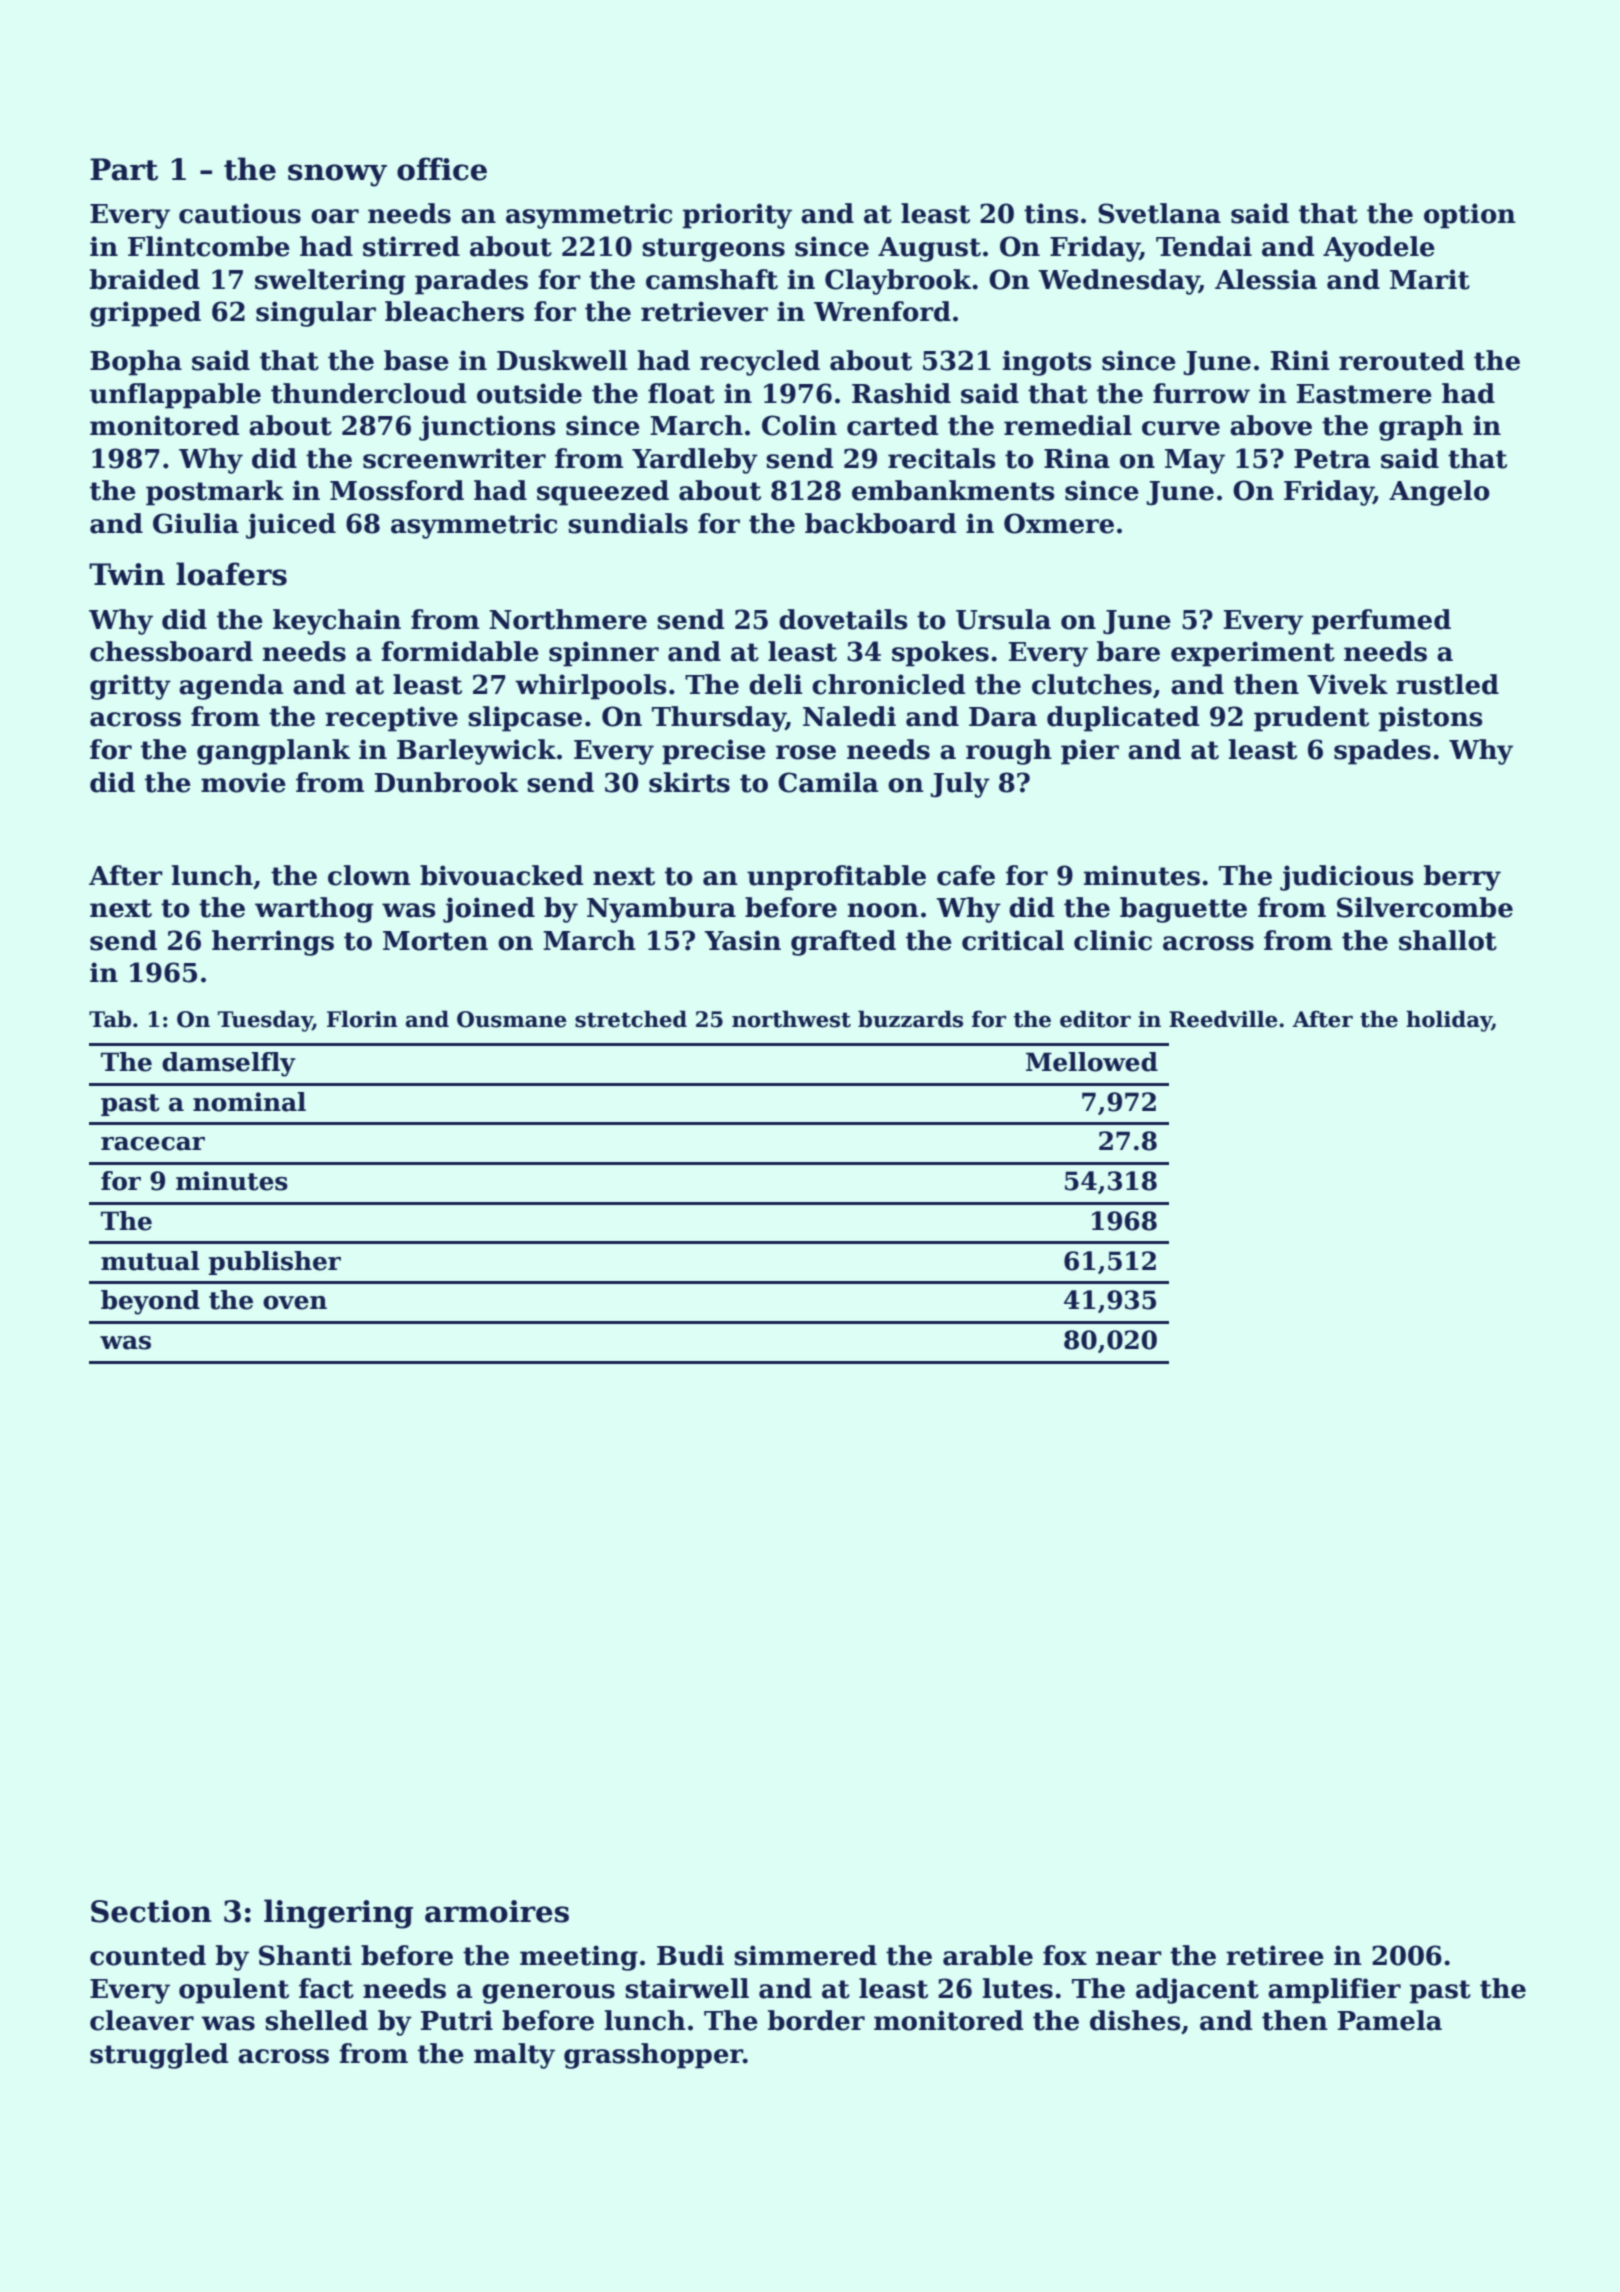  Describe the element at coordinates (653, 2056) in the screenshot. I see `grasshopper` at that location.
